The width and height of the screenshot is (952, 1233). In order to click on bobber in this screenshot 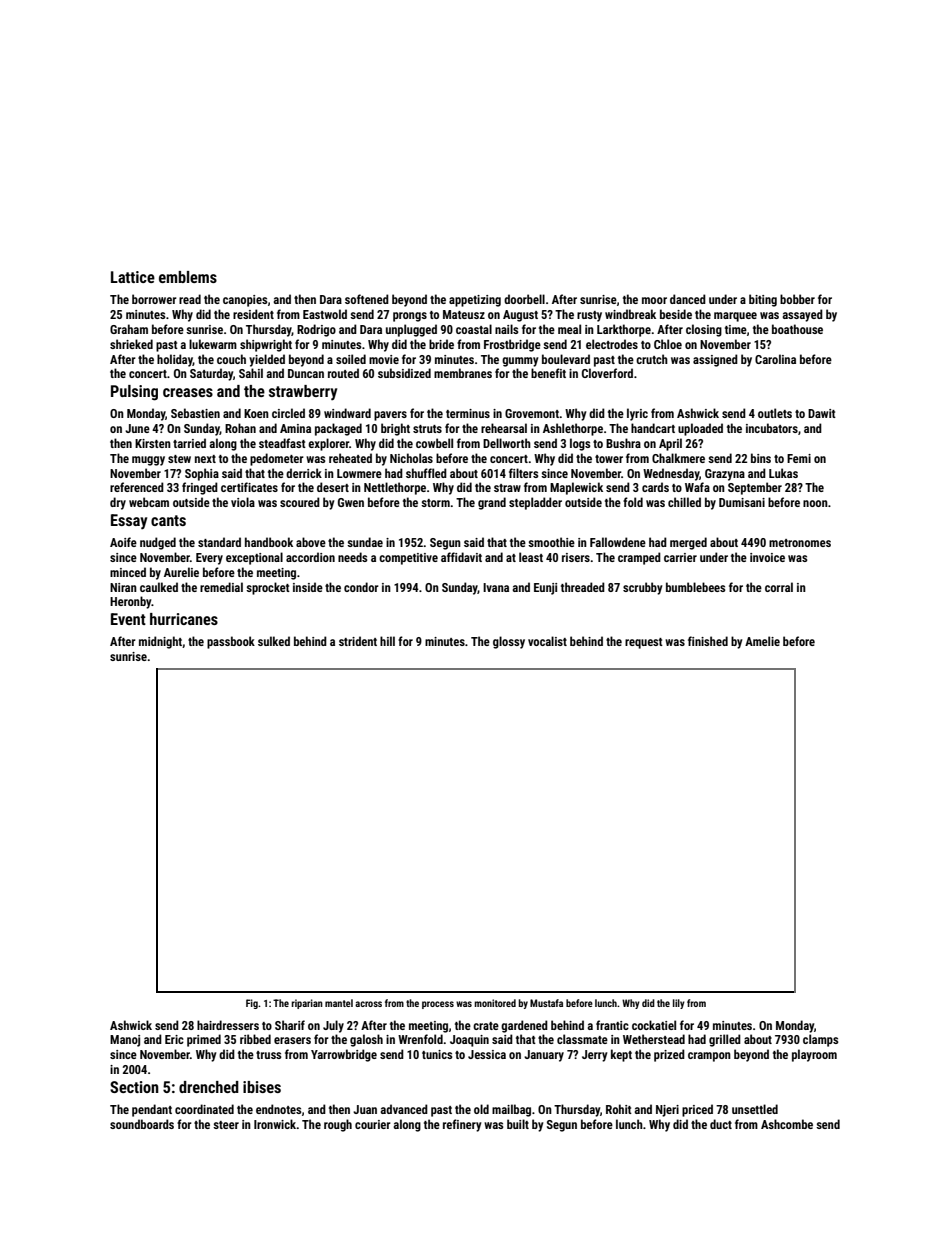, I will do `click(797, 299)`.
